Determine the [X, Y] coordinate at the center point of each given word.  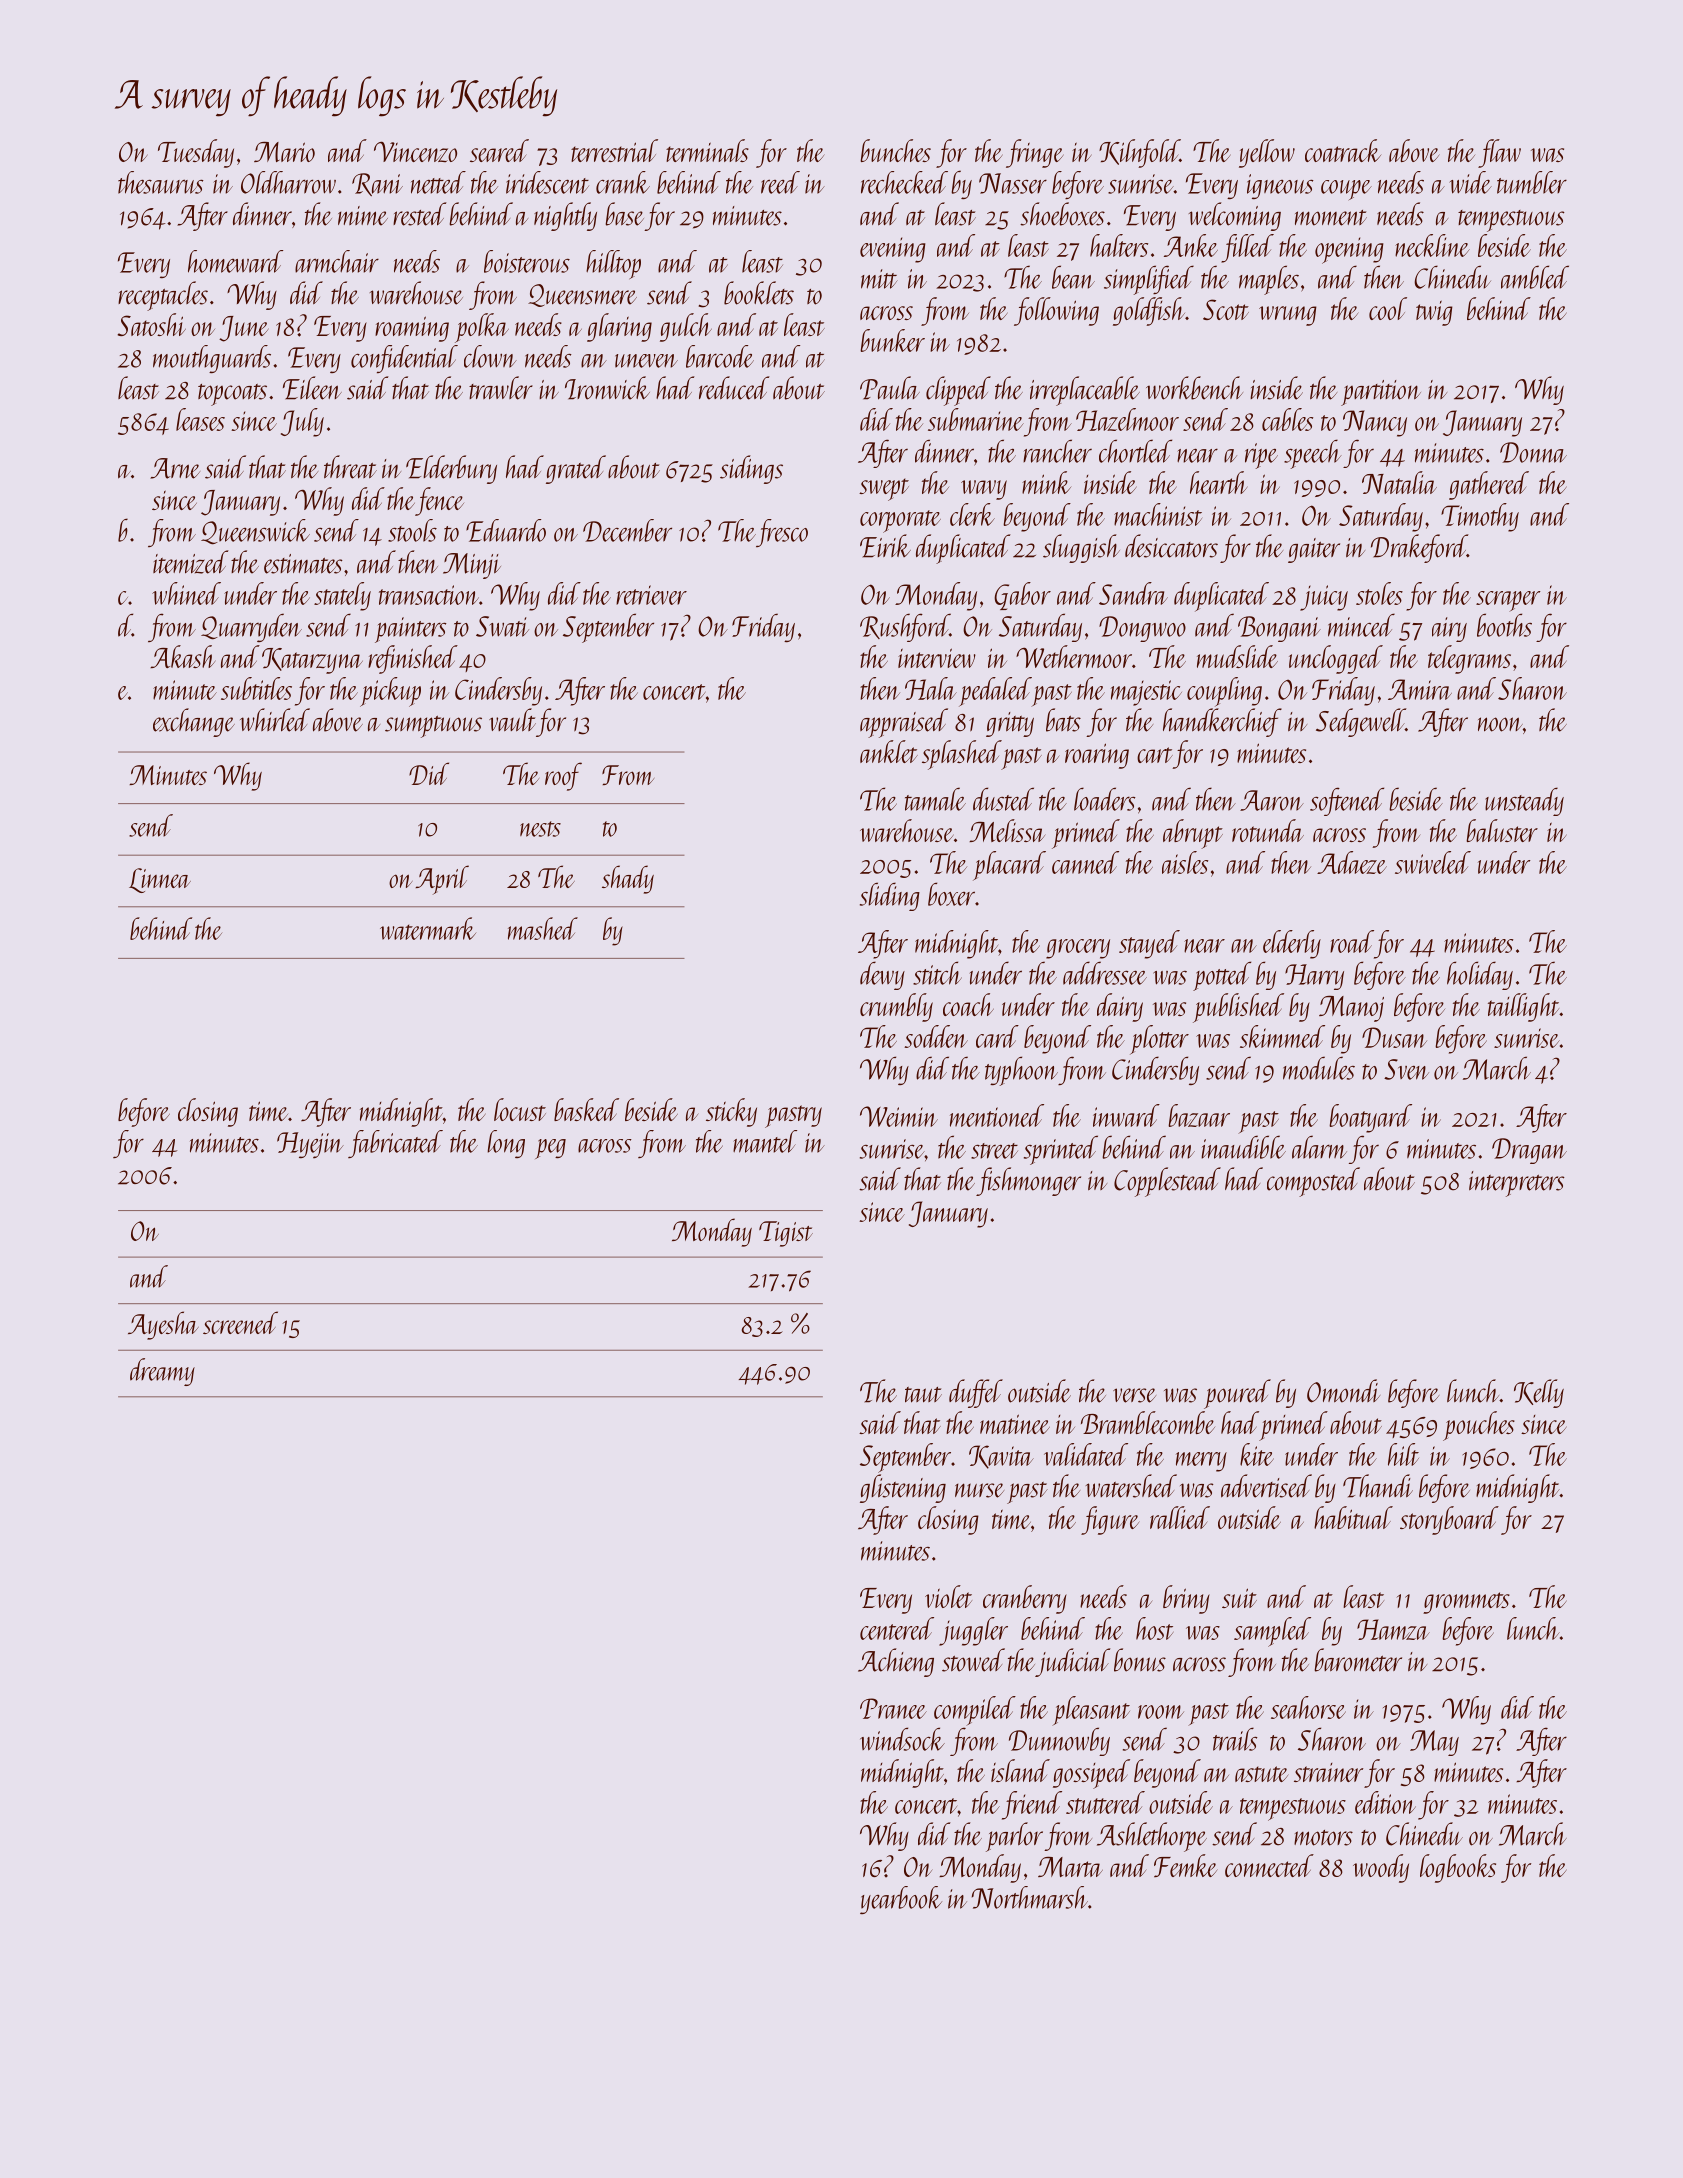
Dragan [1529, 1151]
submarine [976, 419]
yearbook [901, 1900]
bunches [895, 150]
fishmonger [1028, 1181]
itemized [191, 562]
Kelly [1539, 1393]
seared [499, 150]
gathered [1489, 485]
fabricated [395, 1144]
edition [1385, 1802]
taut [923, 1395]
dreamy [162, 1372]
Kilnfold [1139, 153]
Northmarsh [1030, 1897]
